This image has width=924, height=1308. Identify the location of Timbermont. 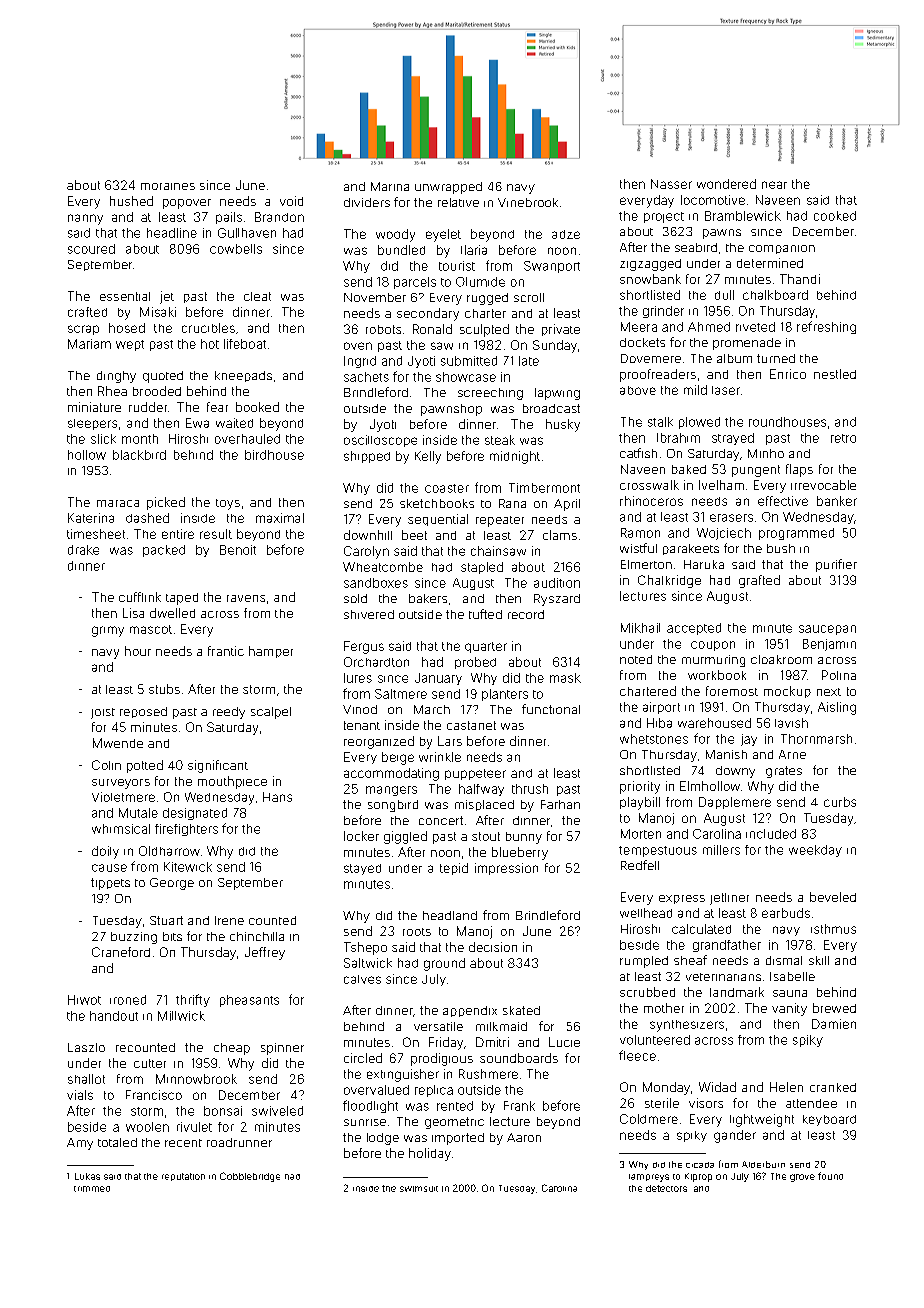
(544, 488).
